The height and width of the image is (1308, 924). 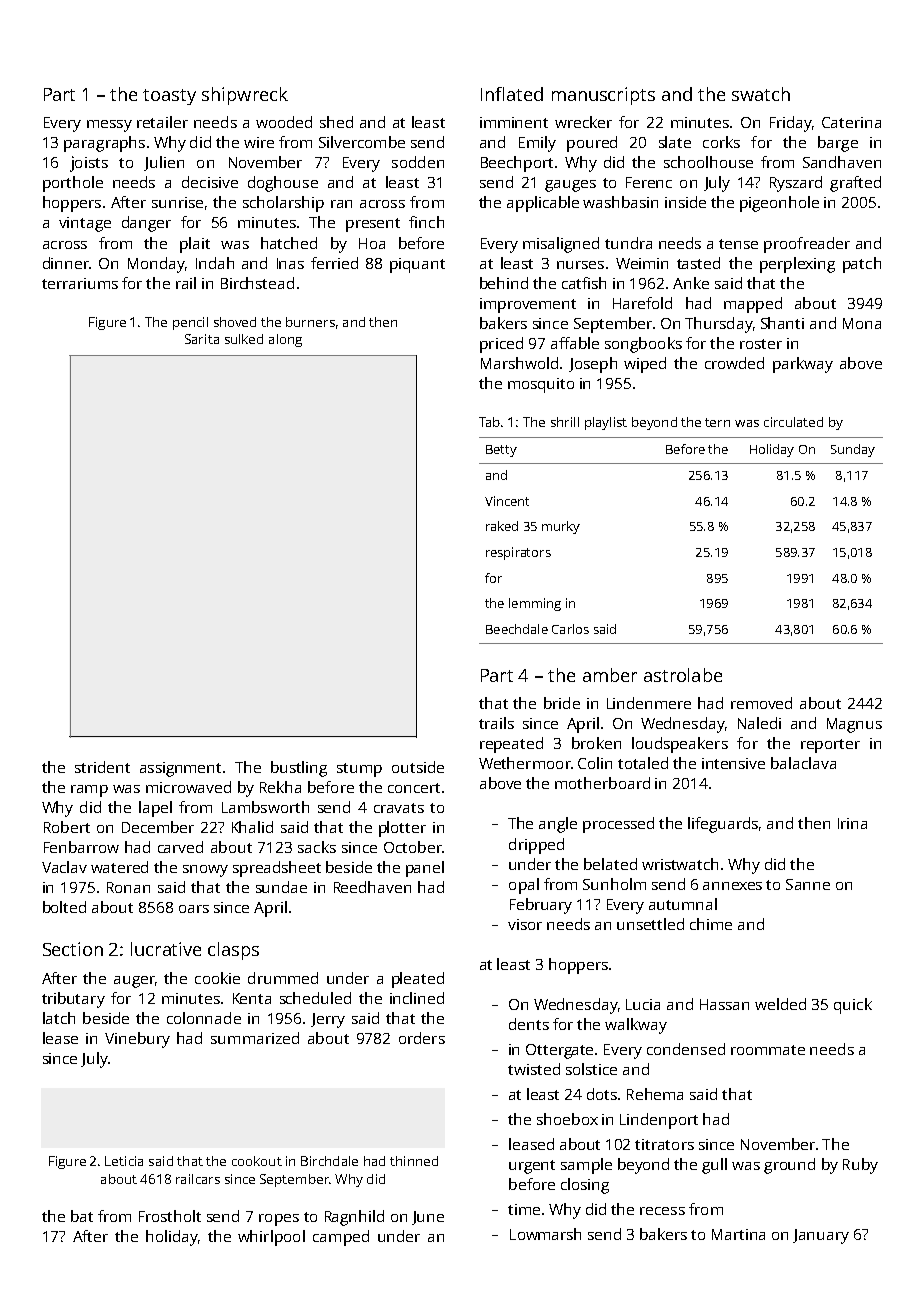 I want to click on bolted, so click(x=64, y=907).
